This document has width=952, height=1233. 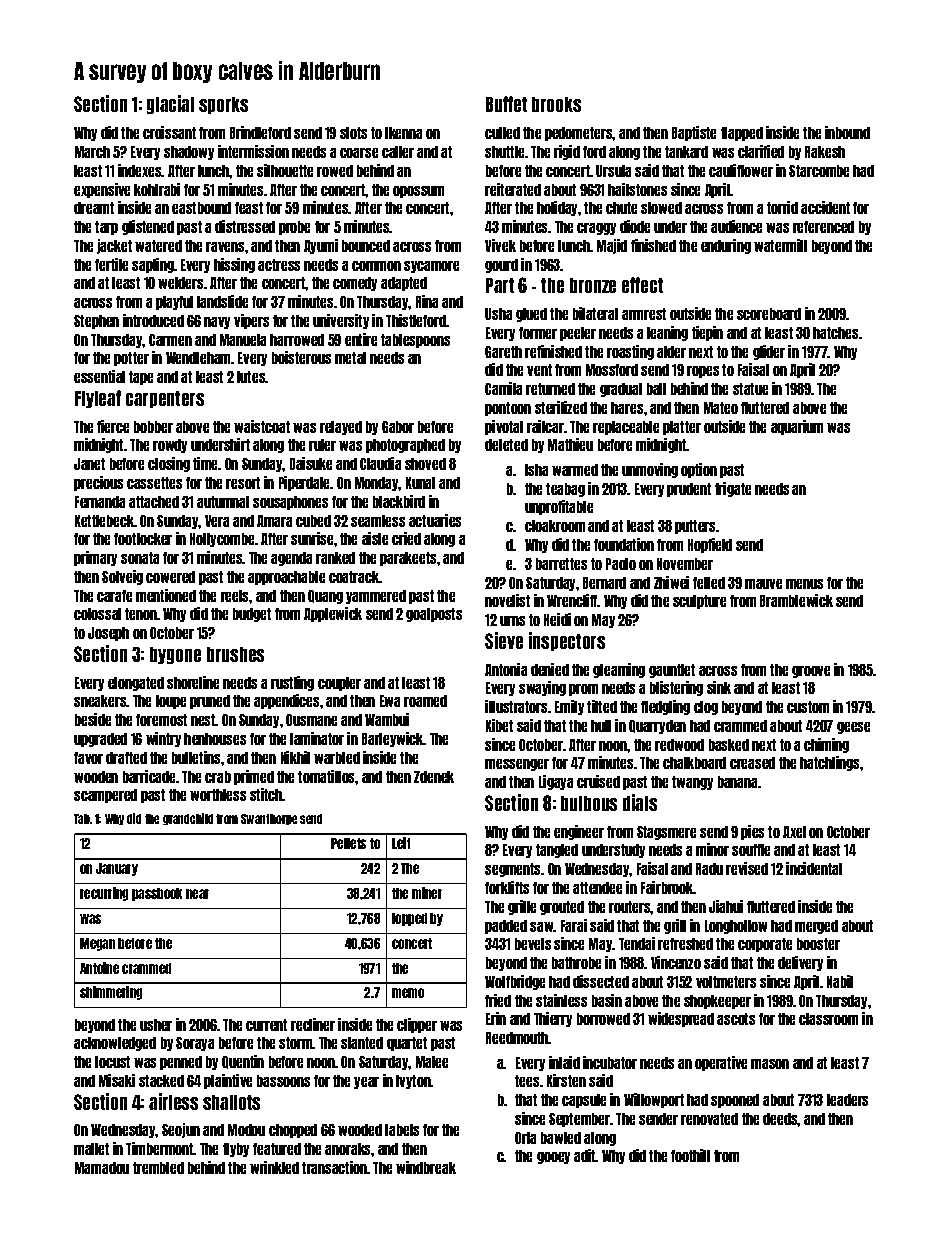 What do you see at coordinates (431, 267) in the document?
I see `sycamore` at bounding box center [431, 267].
